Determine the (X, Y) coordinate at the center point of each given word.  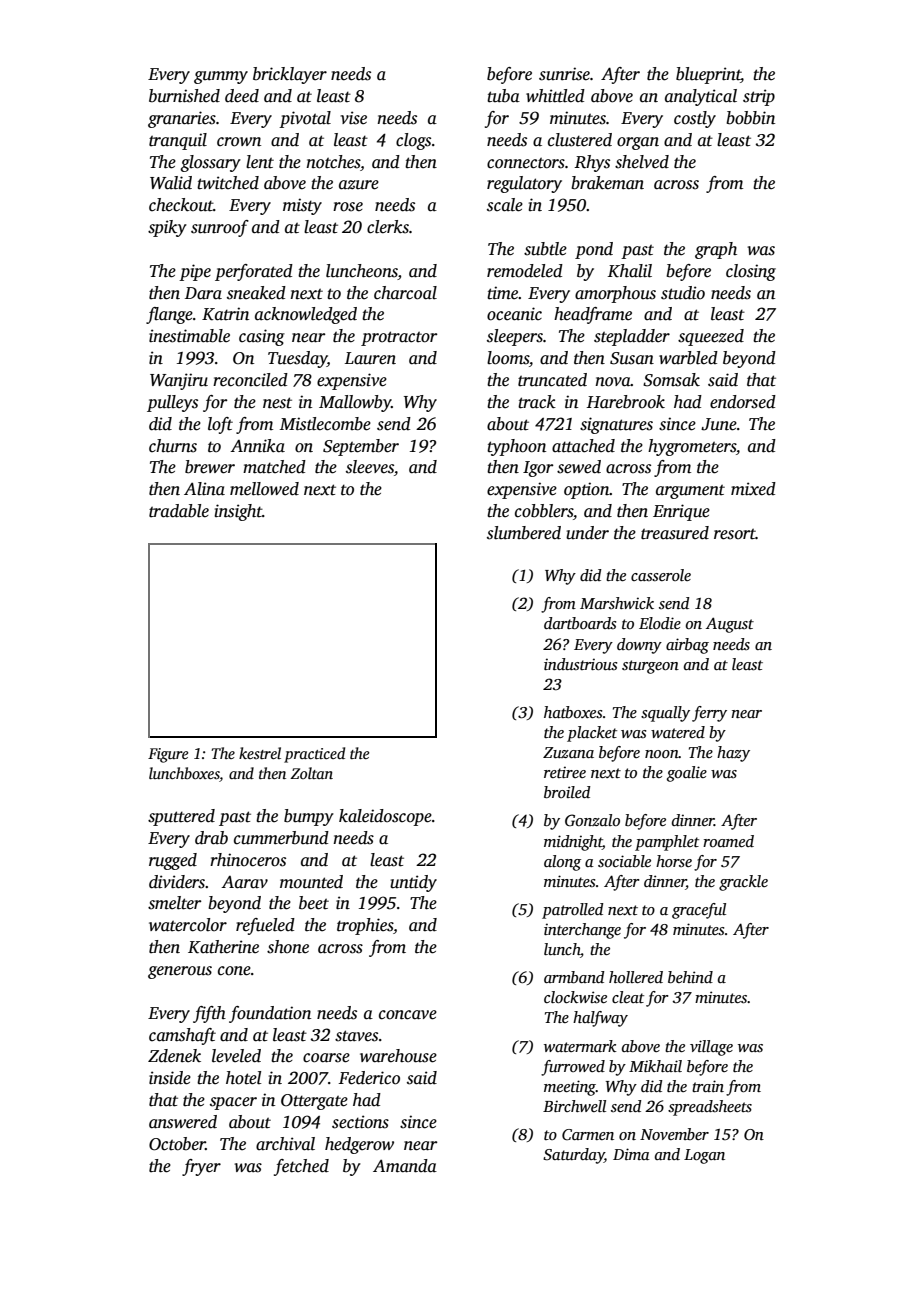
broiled (567, 792)
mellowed (264, 489)
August (730, 625)
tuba (503, 96)
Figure (168, 755)
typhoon (516, 447)
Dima (631, 1154)
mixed (753, 489)
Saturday (573, 1156)
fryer (201, 1167)
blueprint (708, 75)
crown (239, 142)
